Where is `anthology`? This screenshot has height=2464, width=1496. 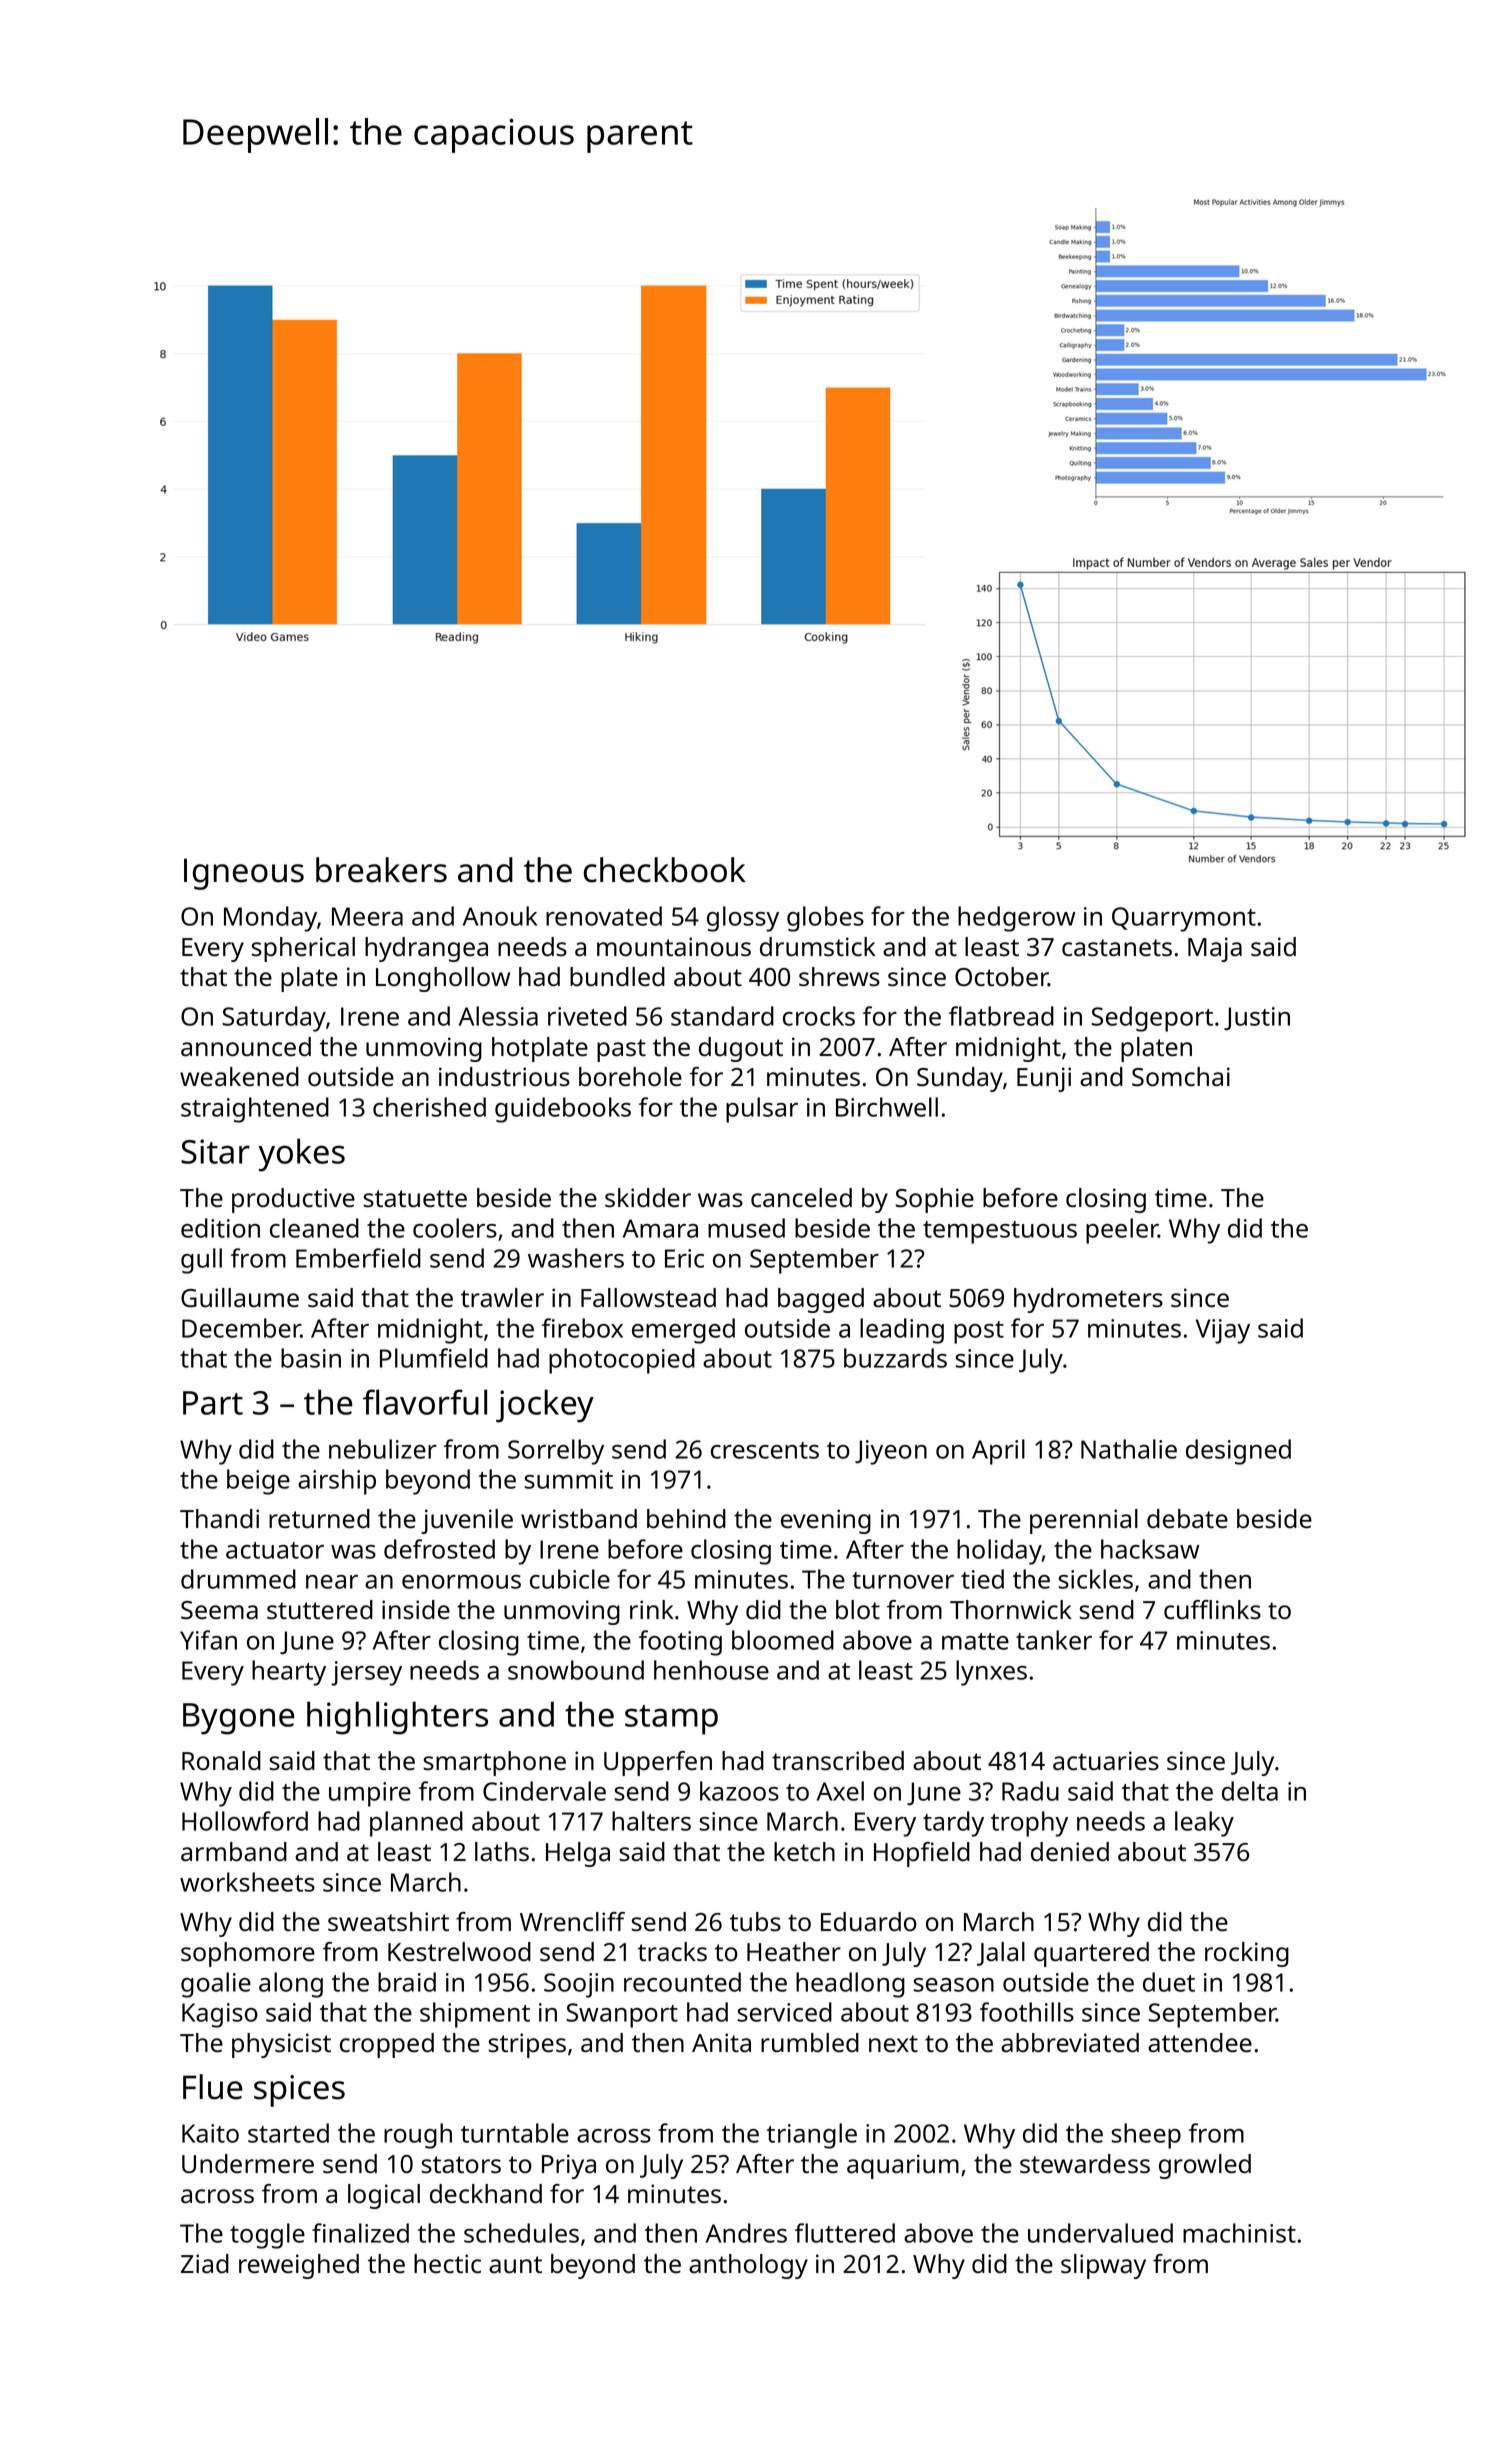
anthology is located at coordinates (748, 2266).
